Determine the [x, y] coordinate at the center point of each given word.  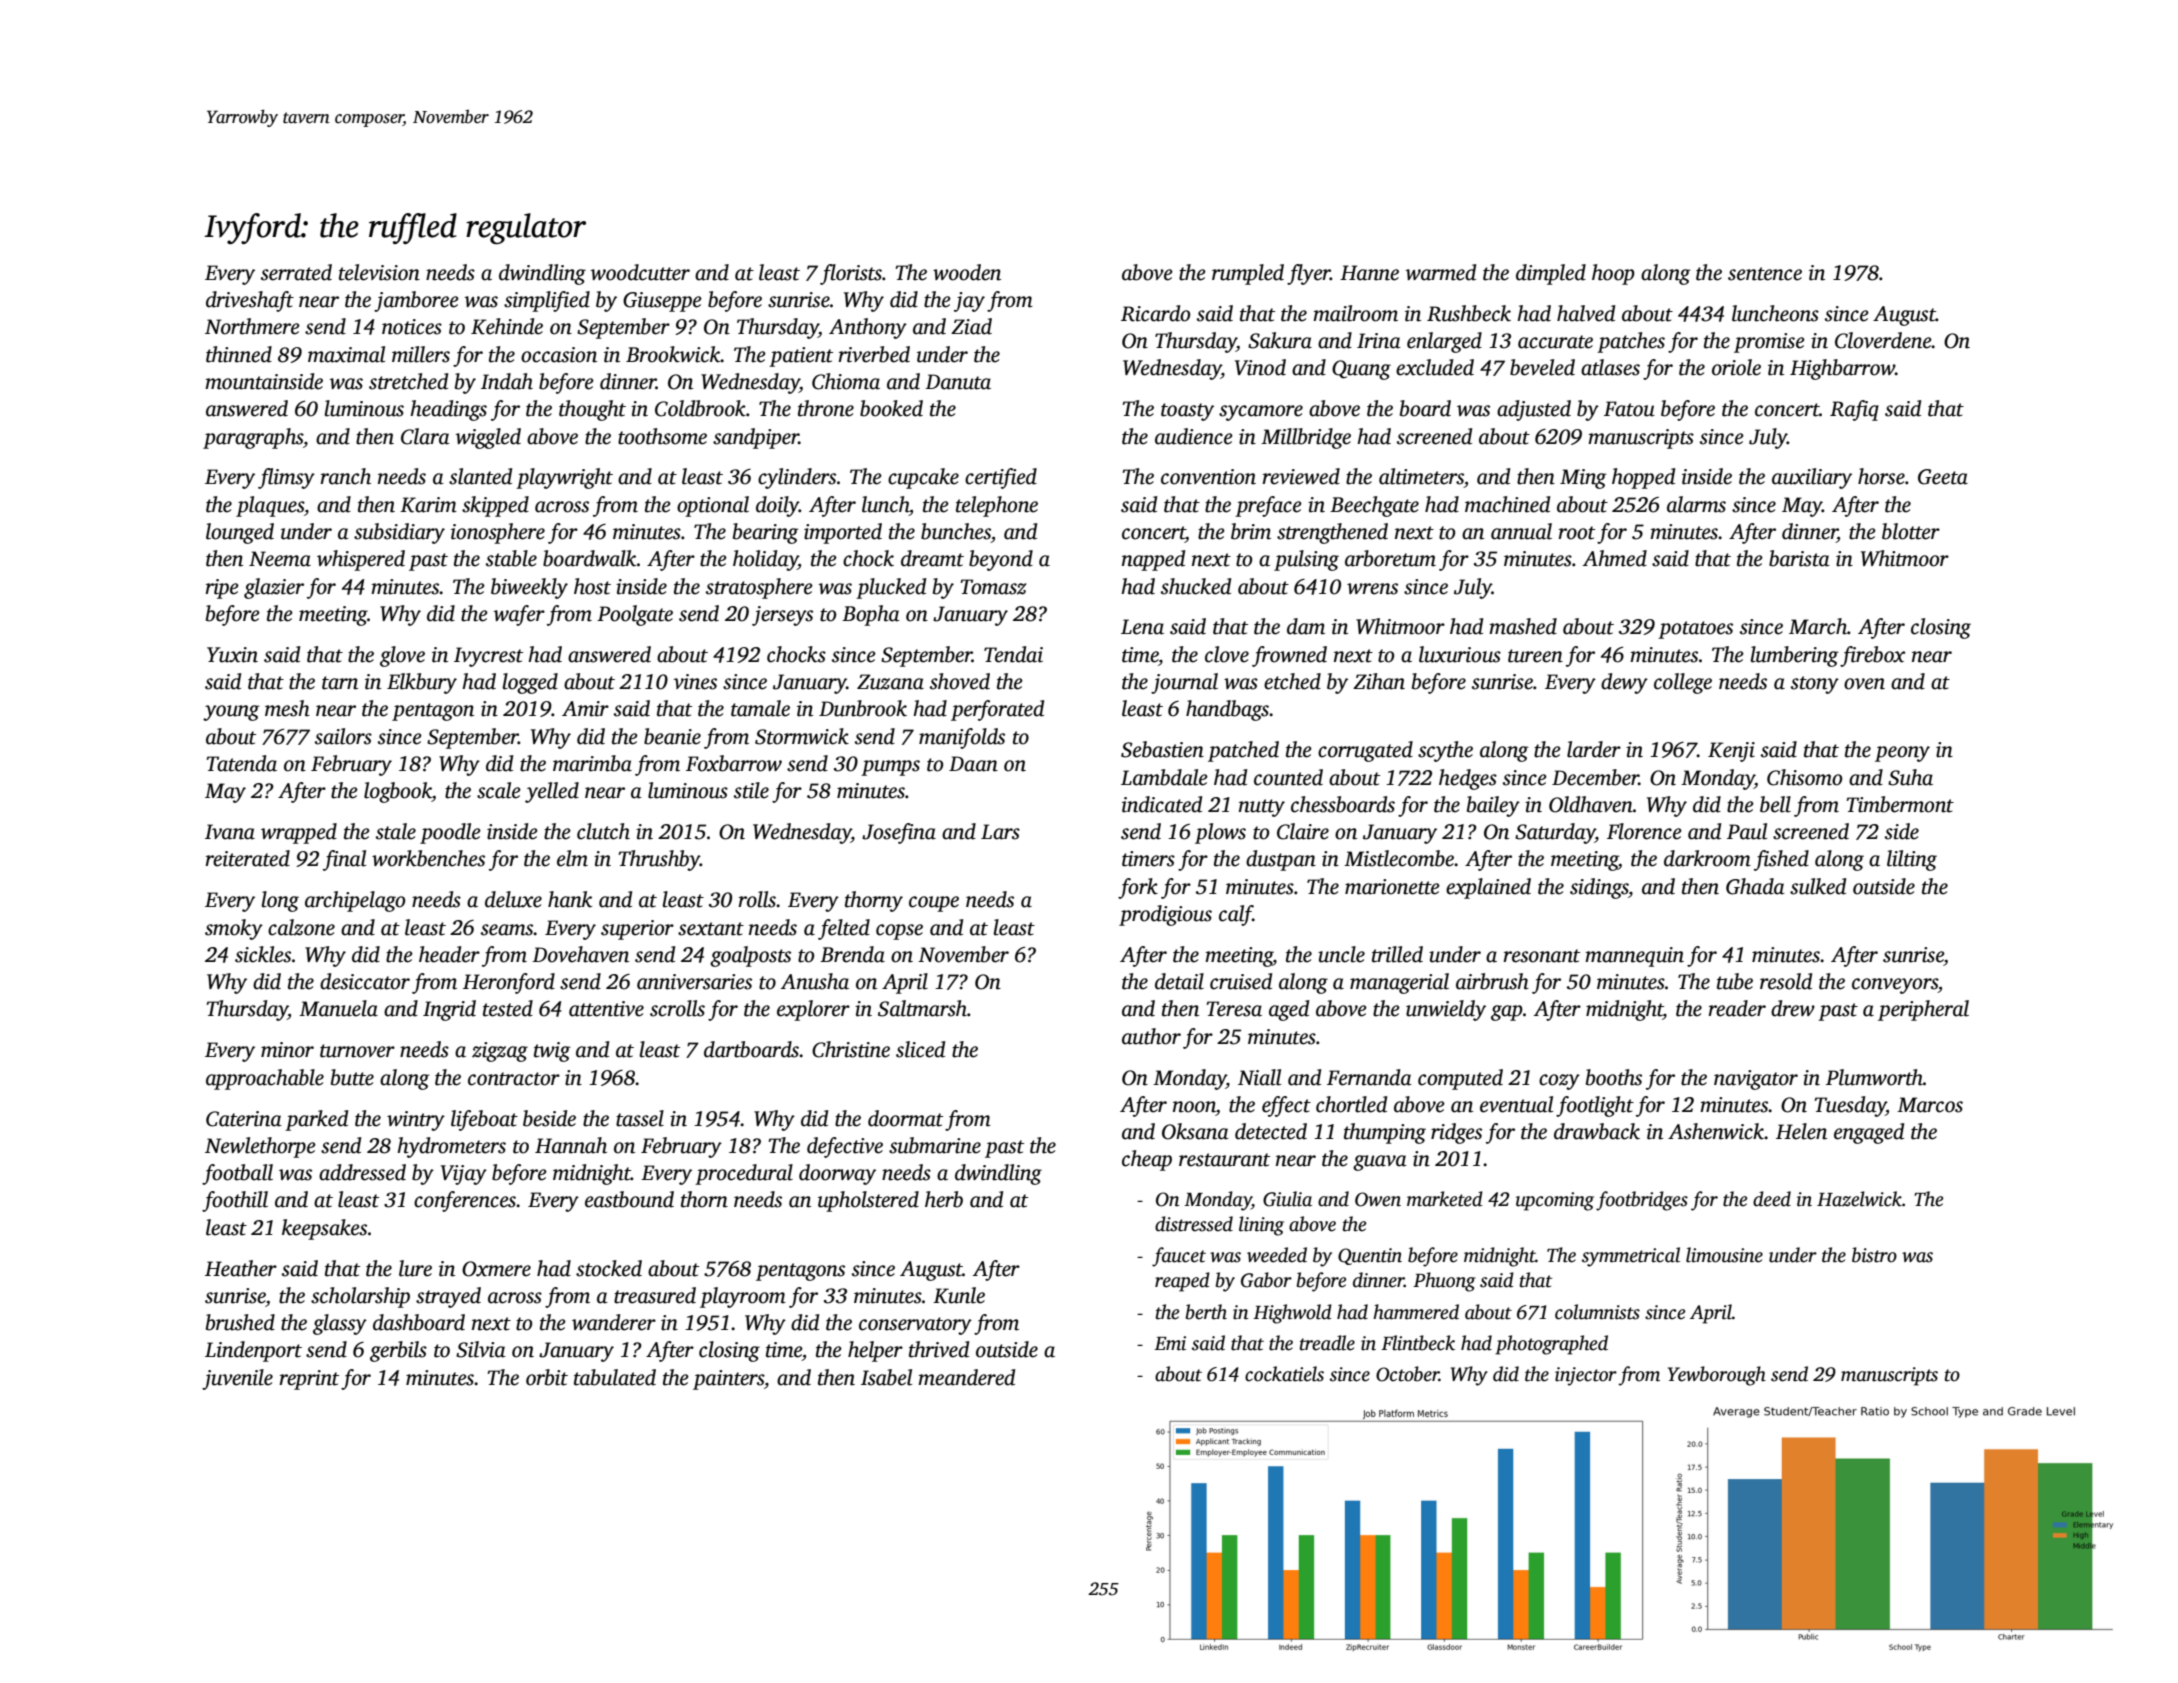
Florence [1644, 831]
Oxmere [496, 1269]
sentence [1765, 274]
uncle [1341, 954]
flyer [1308, 274]
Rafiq [1854, 410]
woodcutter [640, 272]
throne [826, 408]
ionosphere [498, 533]
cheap [1147, 1160]
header [449, 954]
